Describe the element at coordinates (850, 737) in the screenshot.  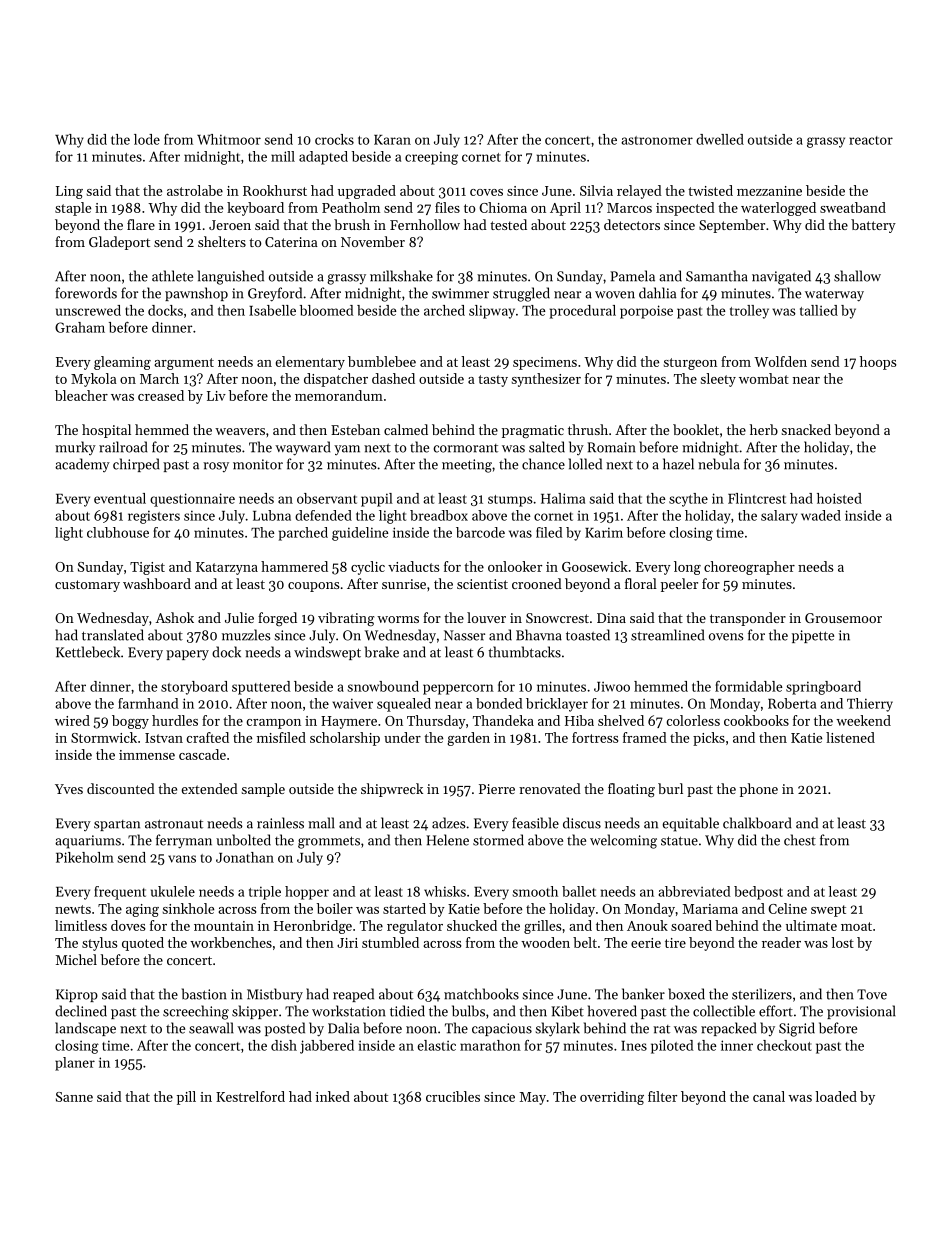
I see `listened` at that location.
